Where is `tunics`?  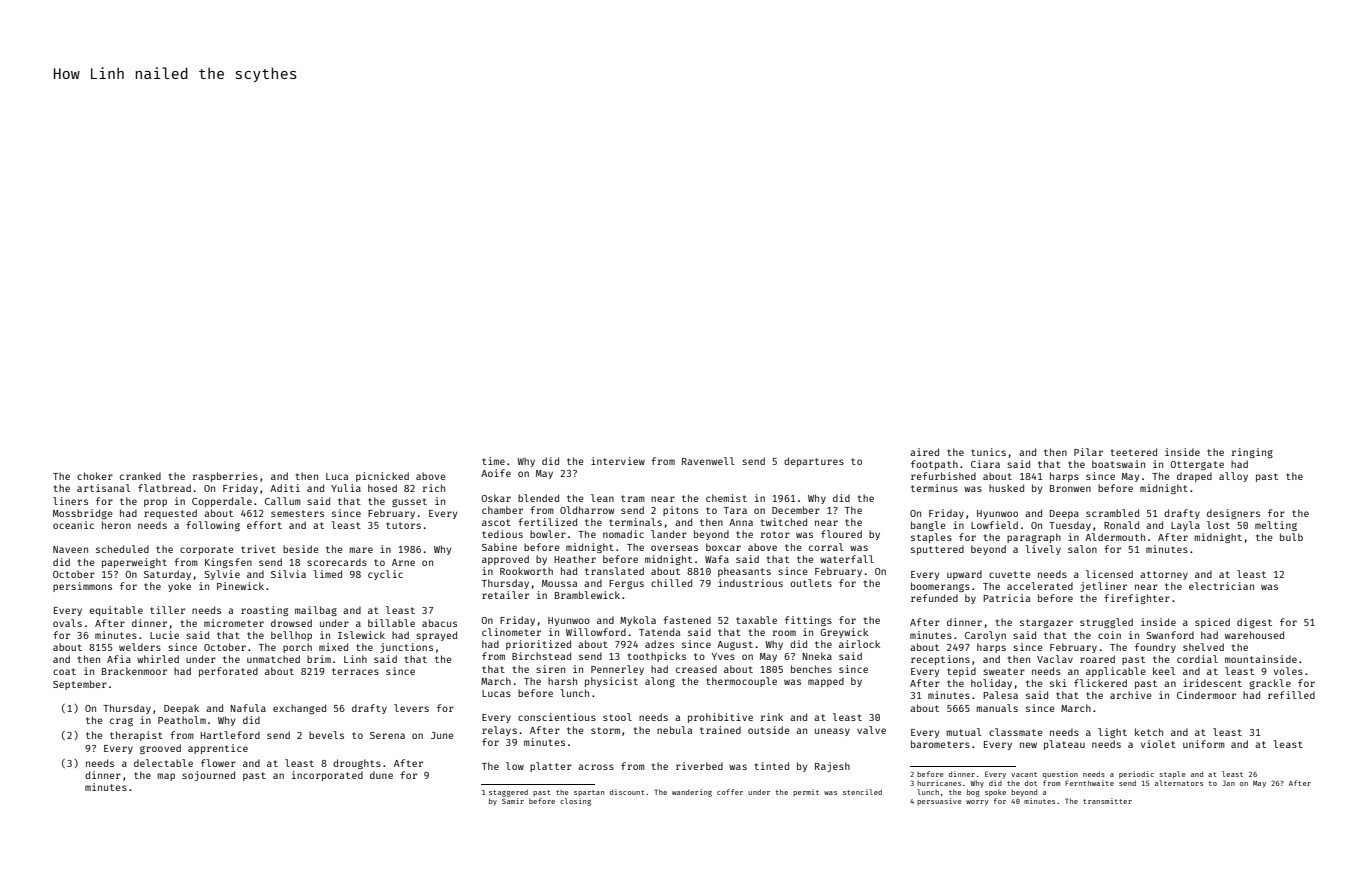
tunics is located at coordinates (988, 452).
